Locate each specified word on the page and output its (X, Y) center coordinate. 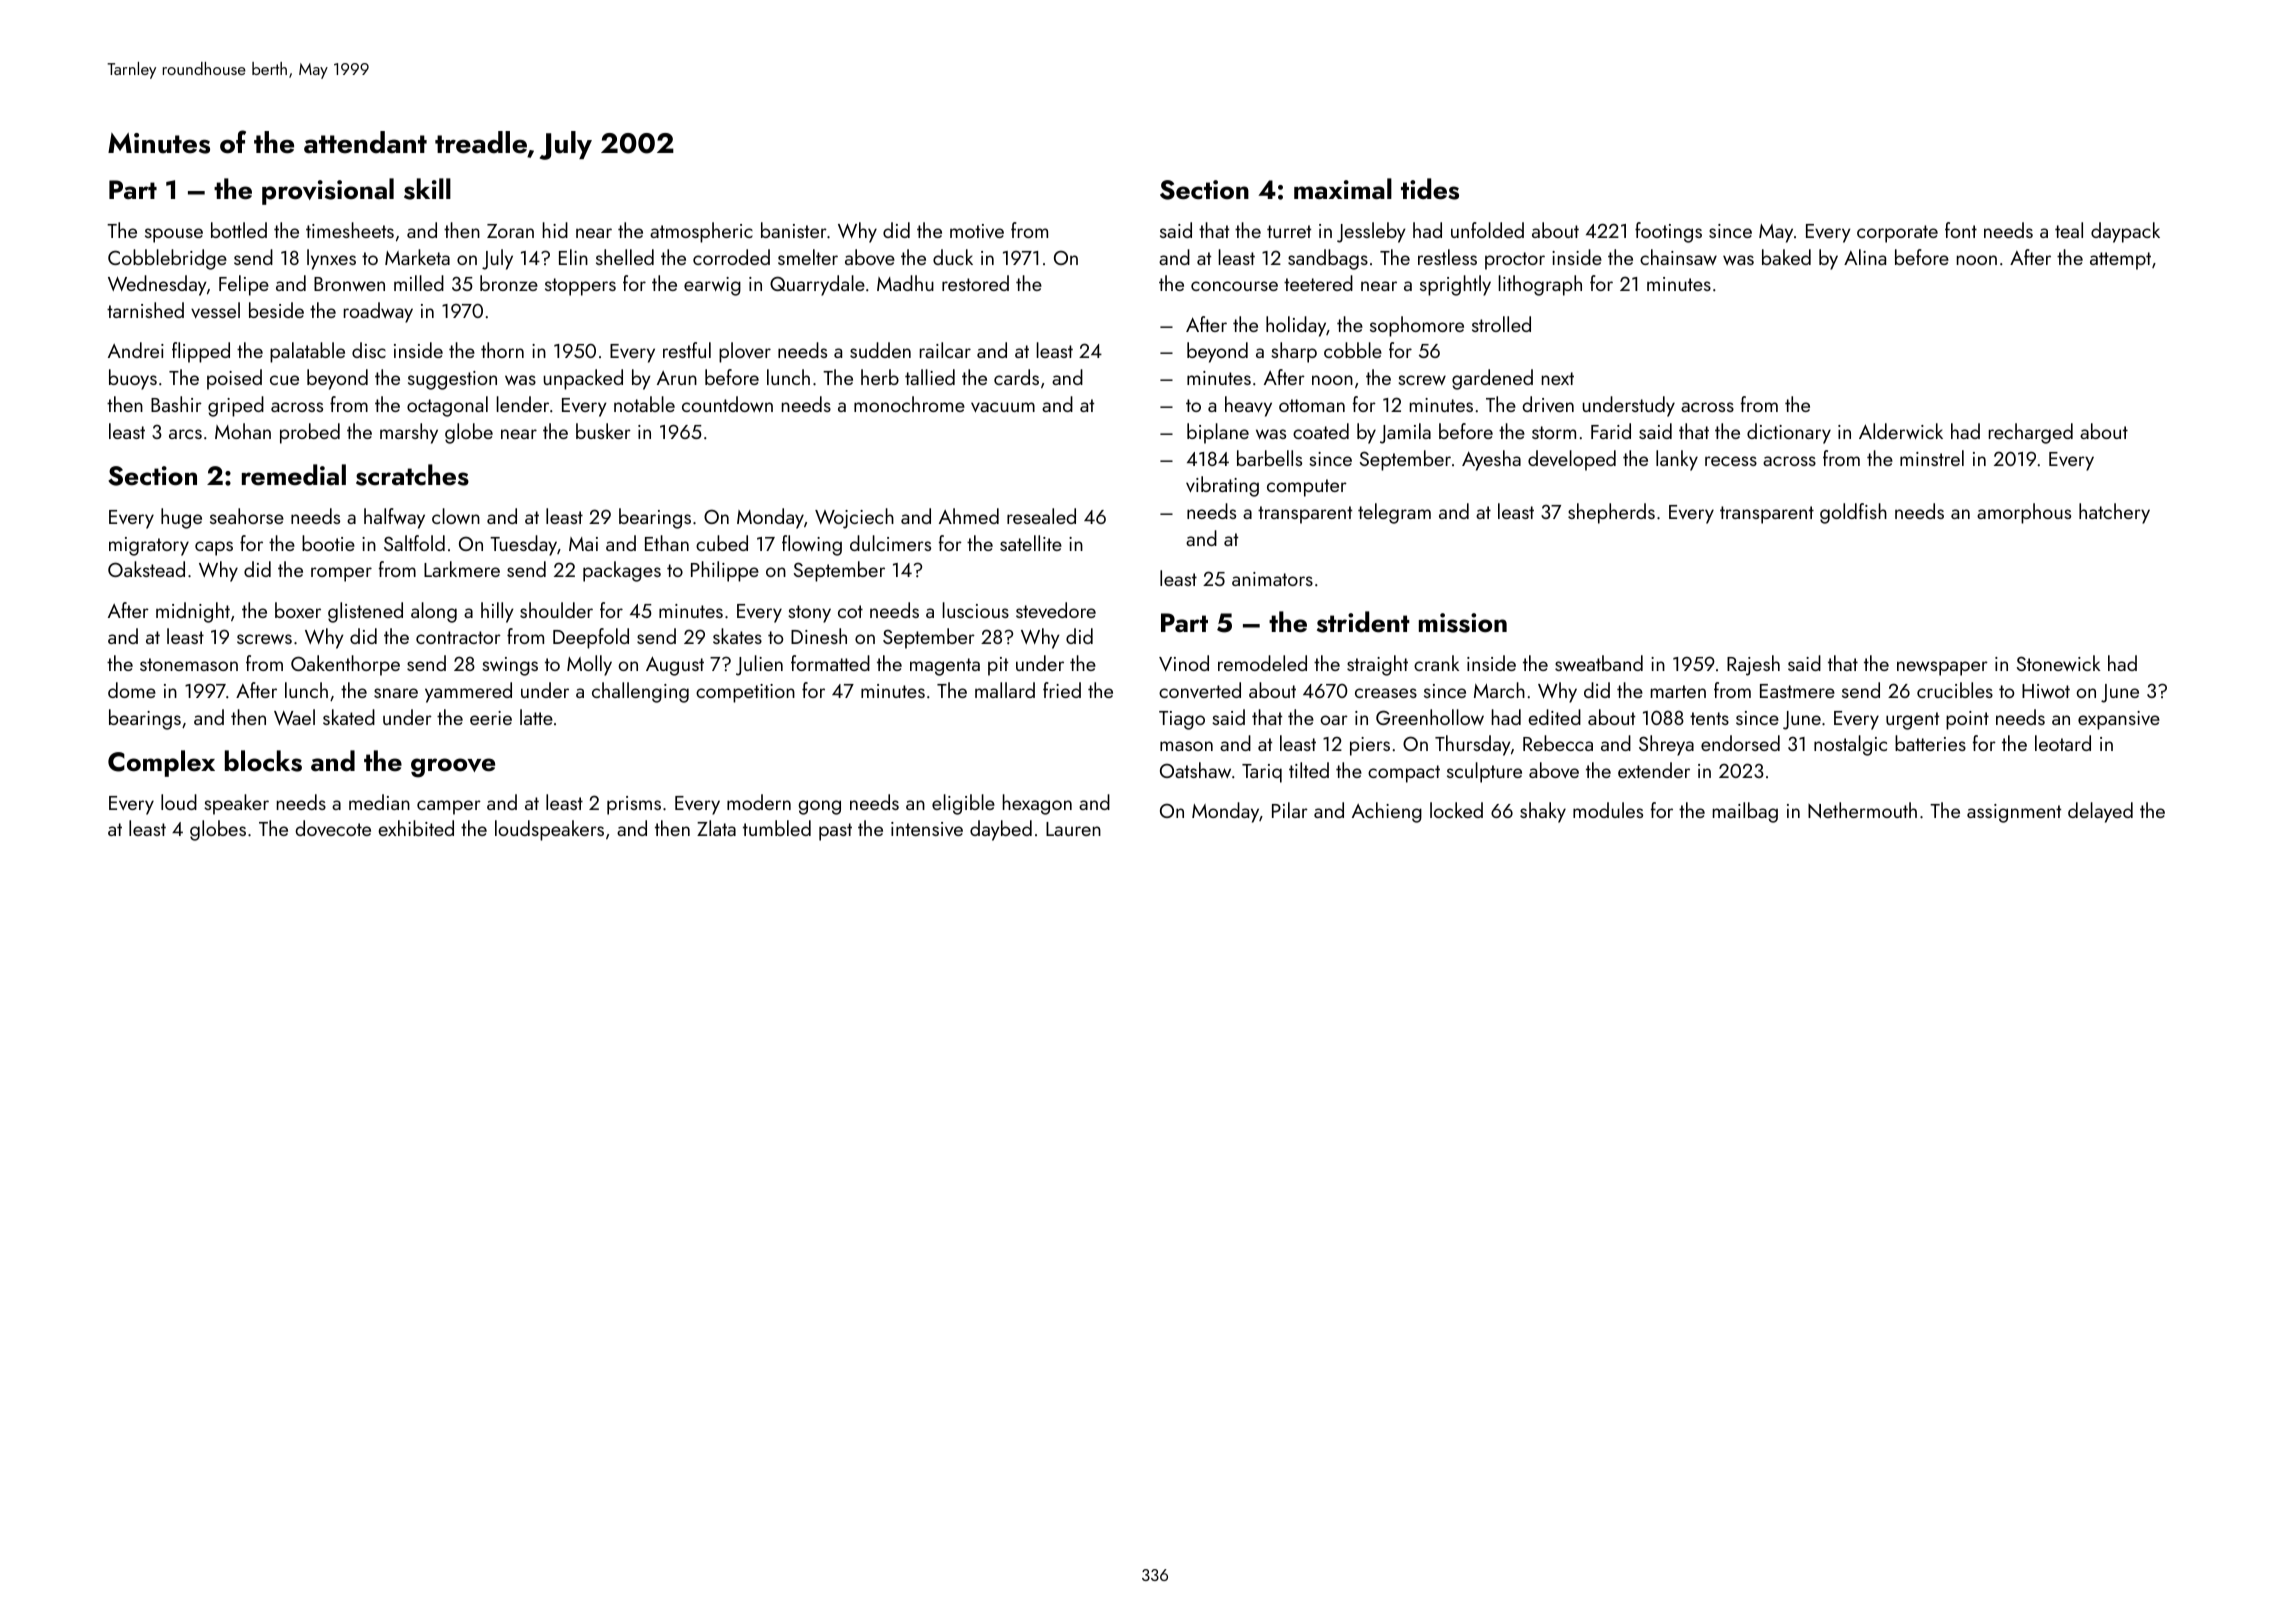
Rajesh (1753, 665)
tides (1430, 189)
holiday (1296, 326)
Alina (1865, 257)
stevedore (1056, 610)
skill (427, 189)
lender (523, 404)
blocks (263, 761)
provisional (328, 191)
